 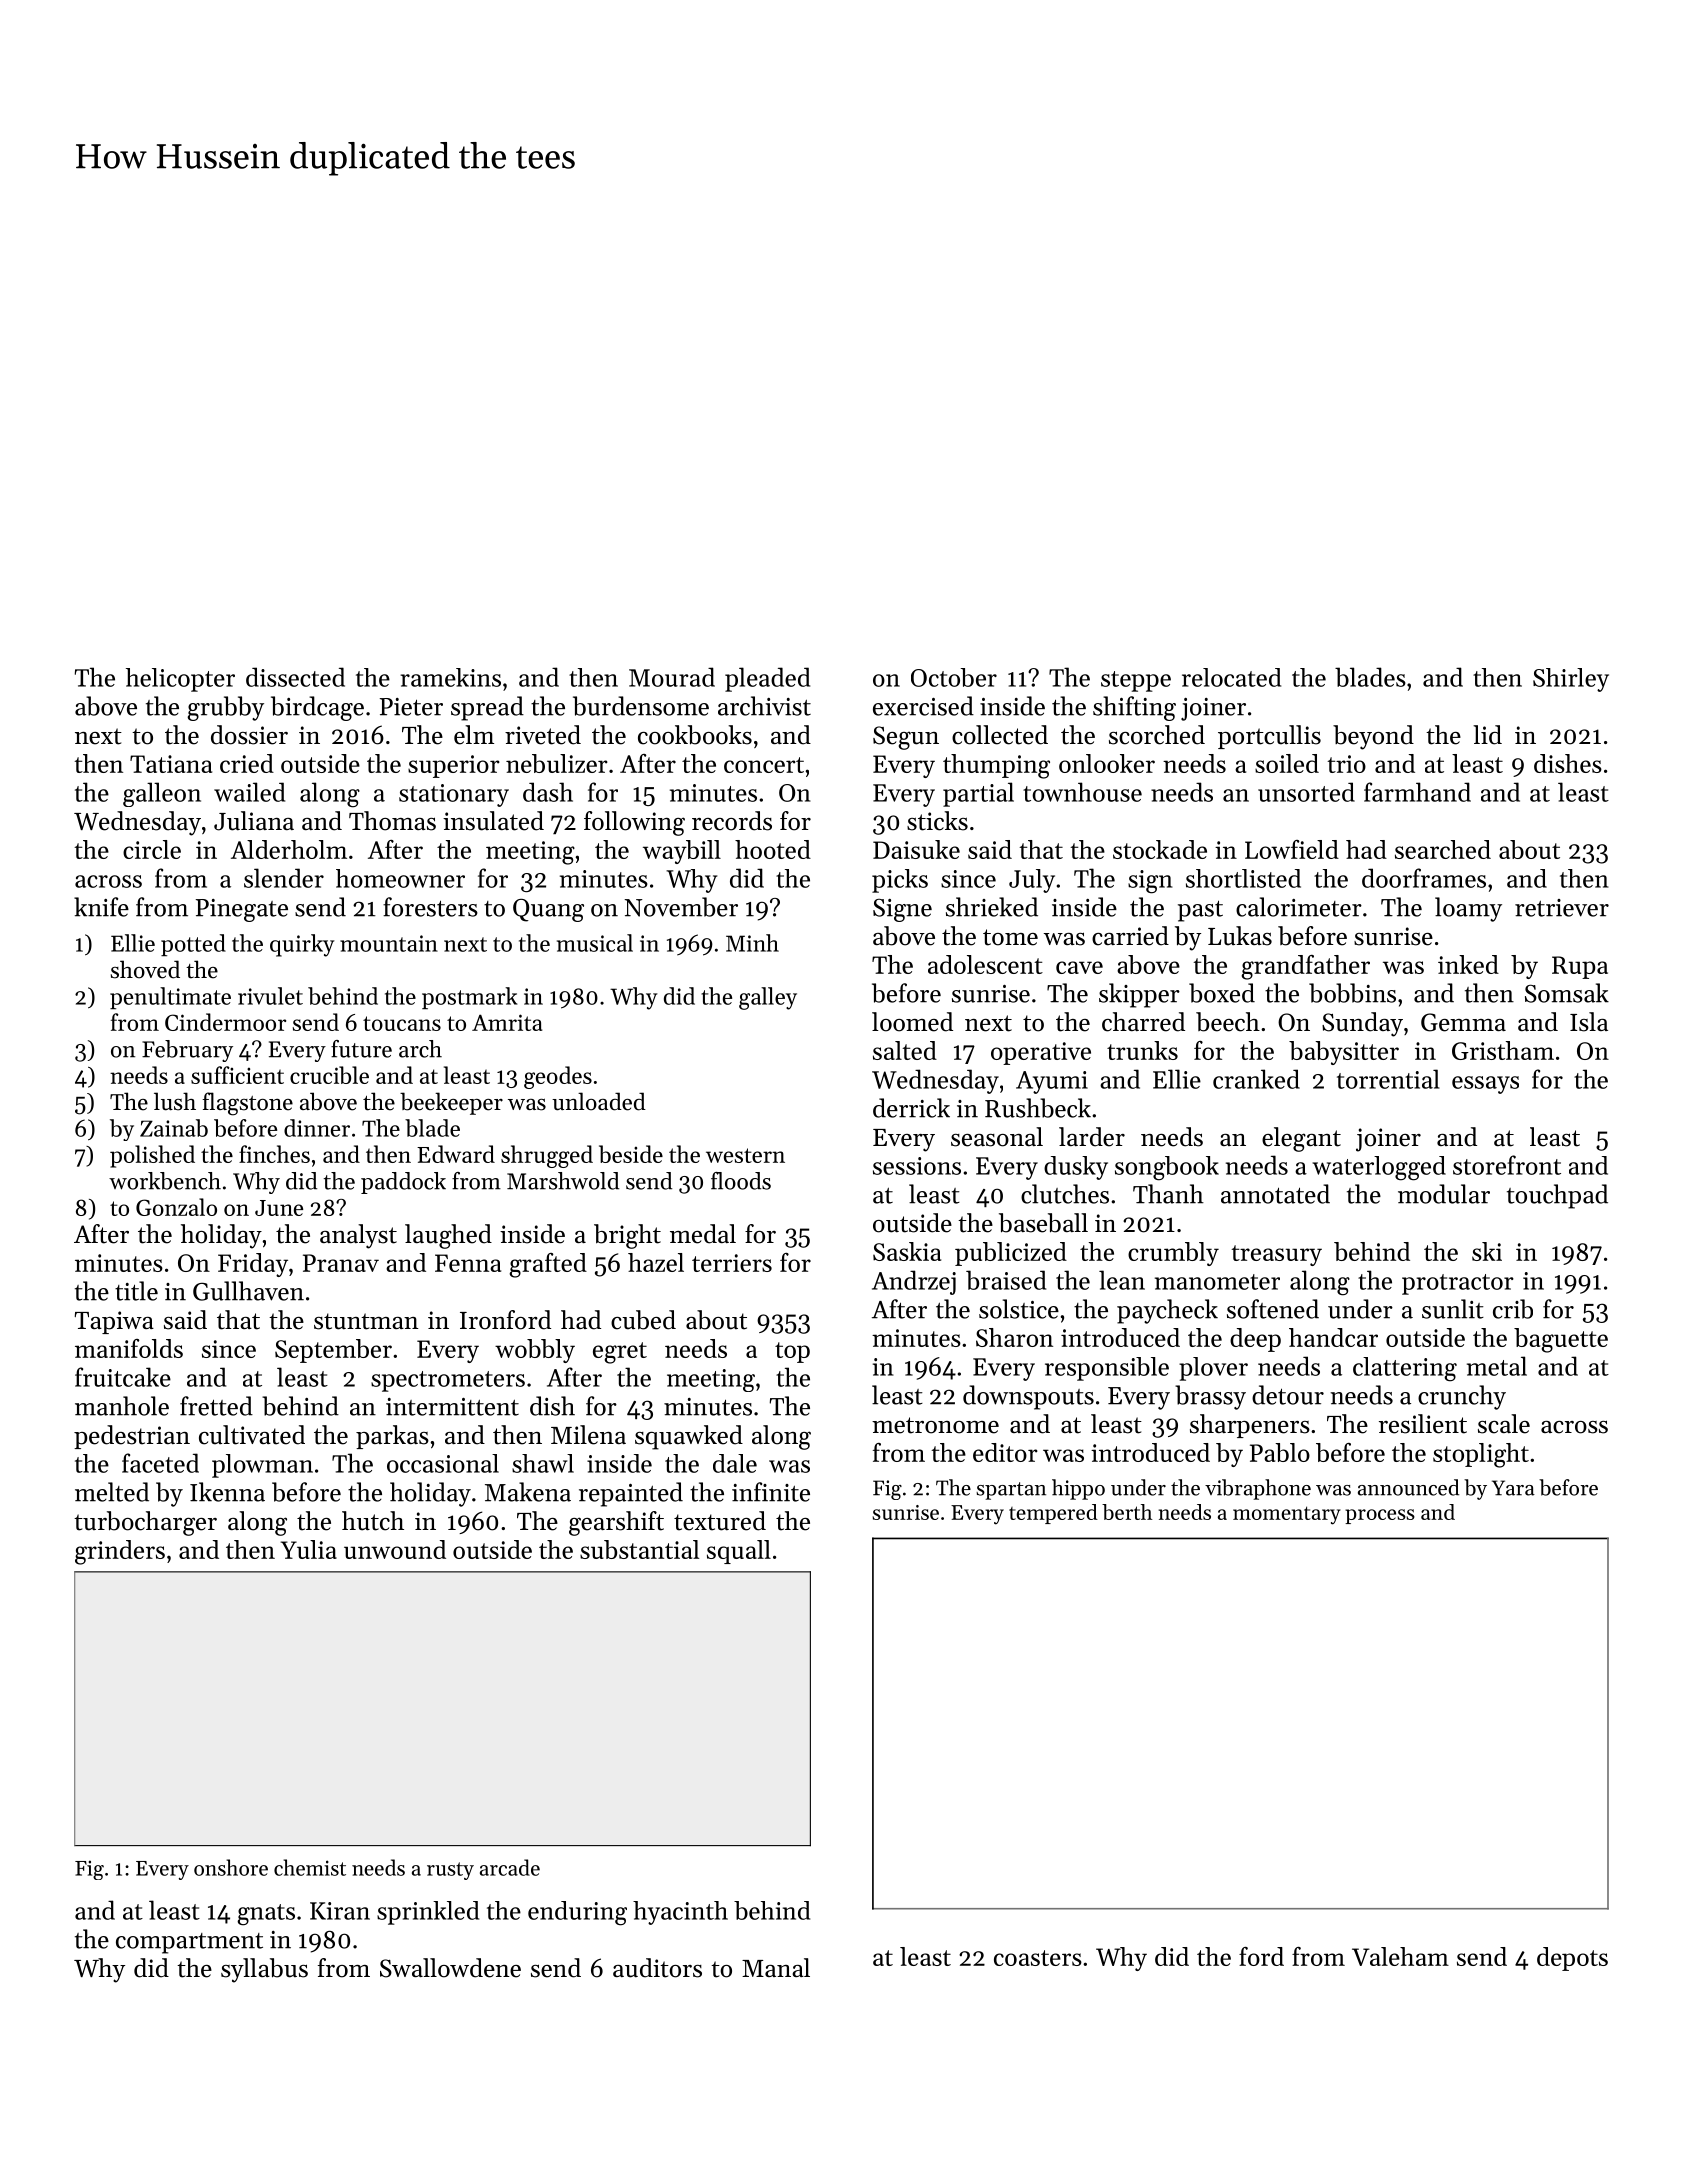 What do you see at coordinates (450, 677) in the document?
I see `ramekins` at bounding box center [450, 677].
